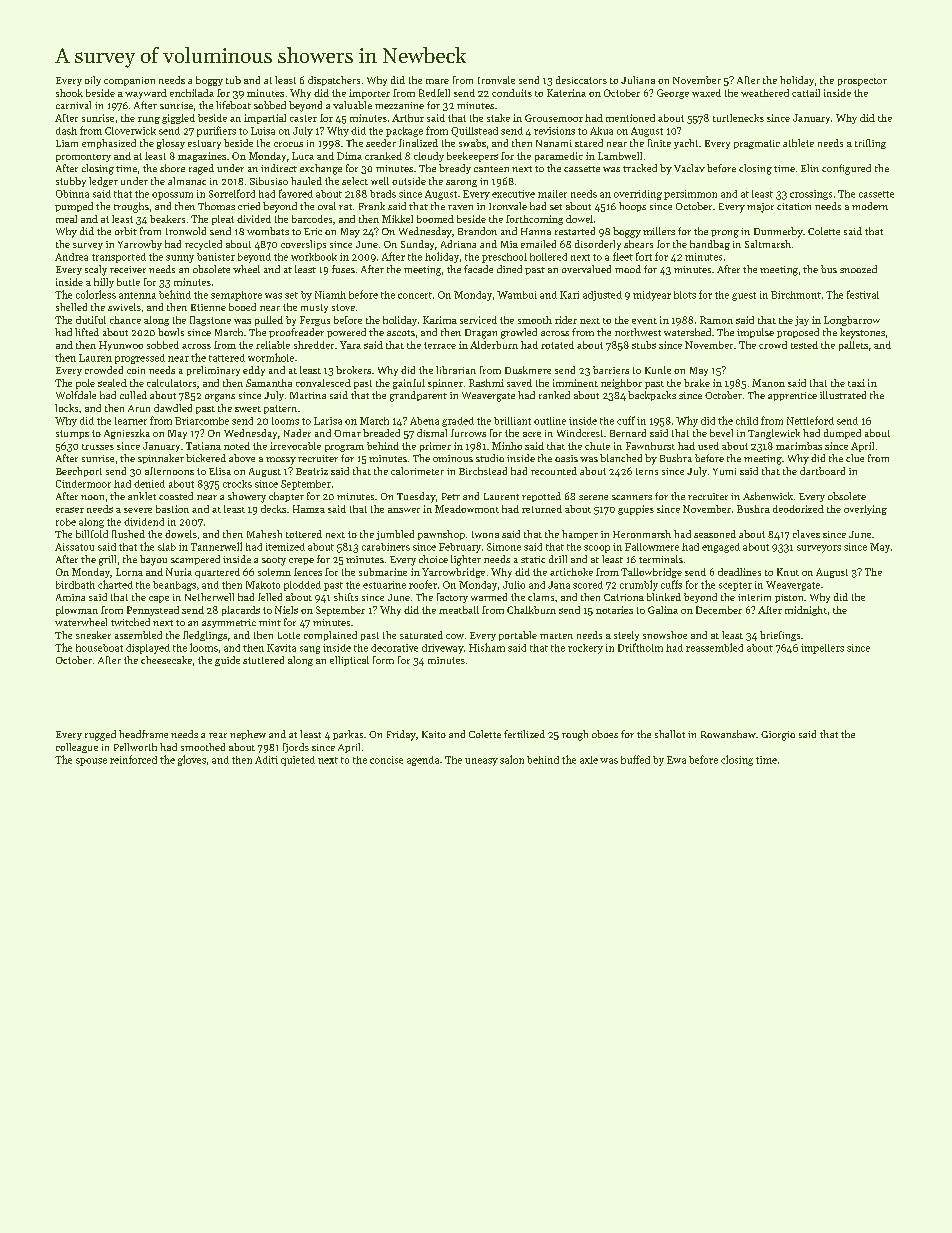  I want to click on Makoto, so click(263, 585).
